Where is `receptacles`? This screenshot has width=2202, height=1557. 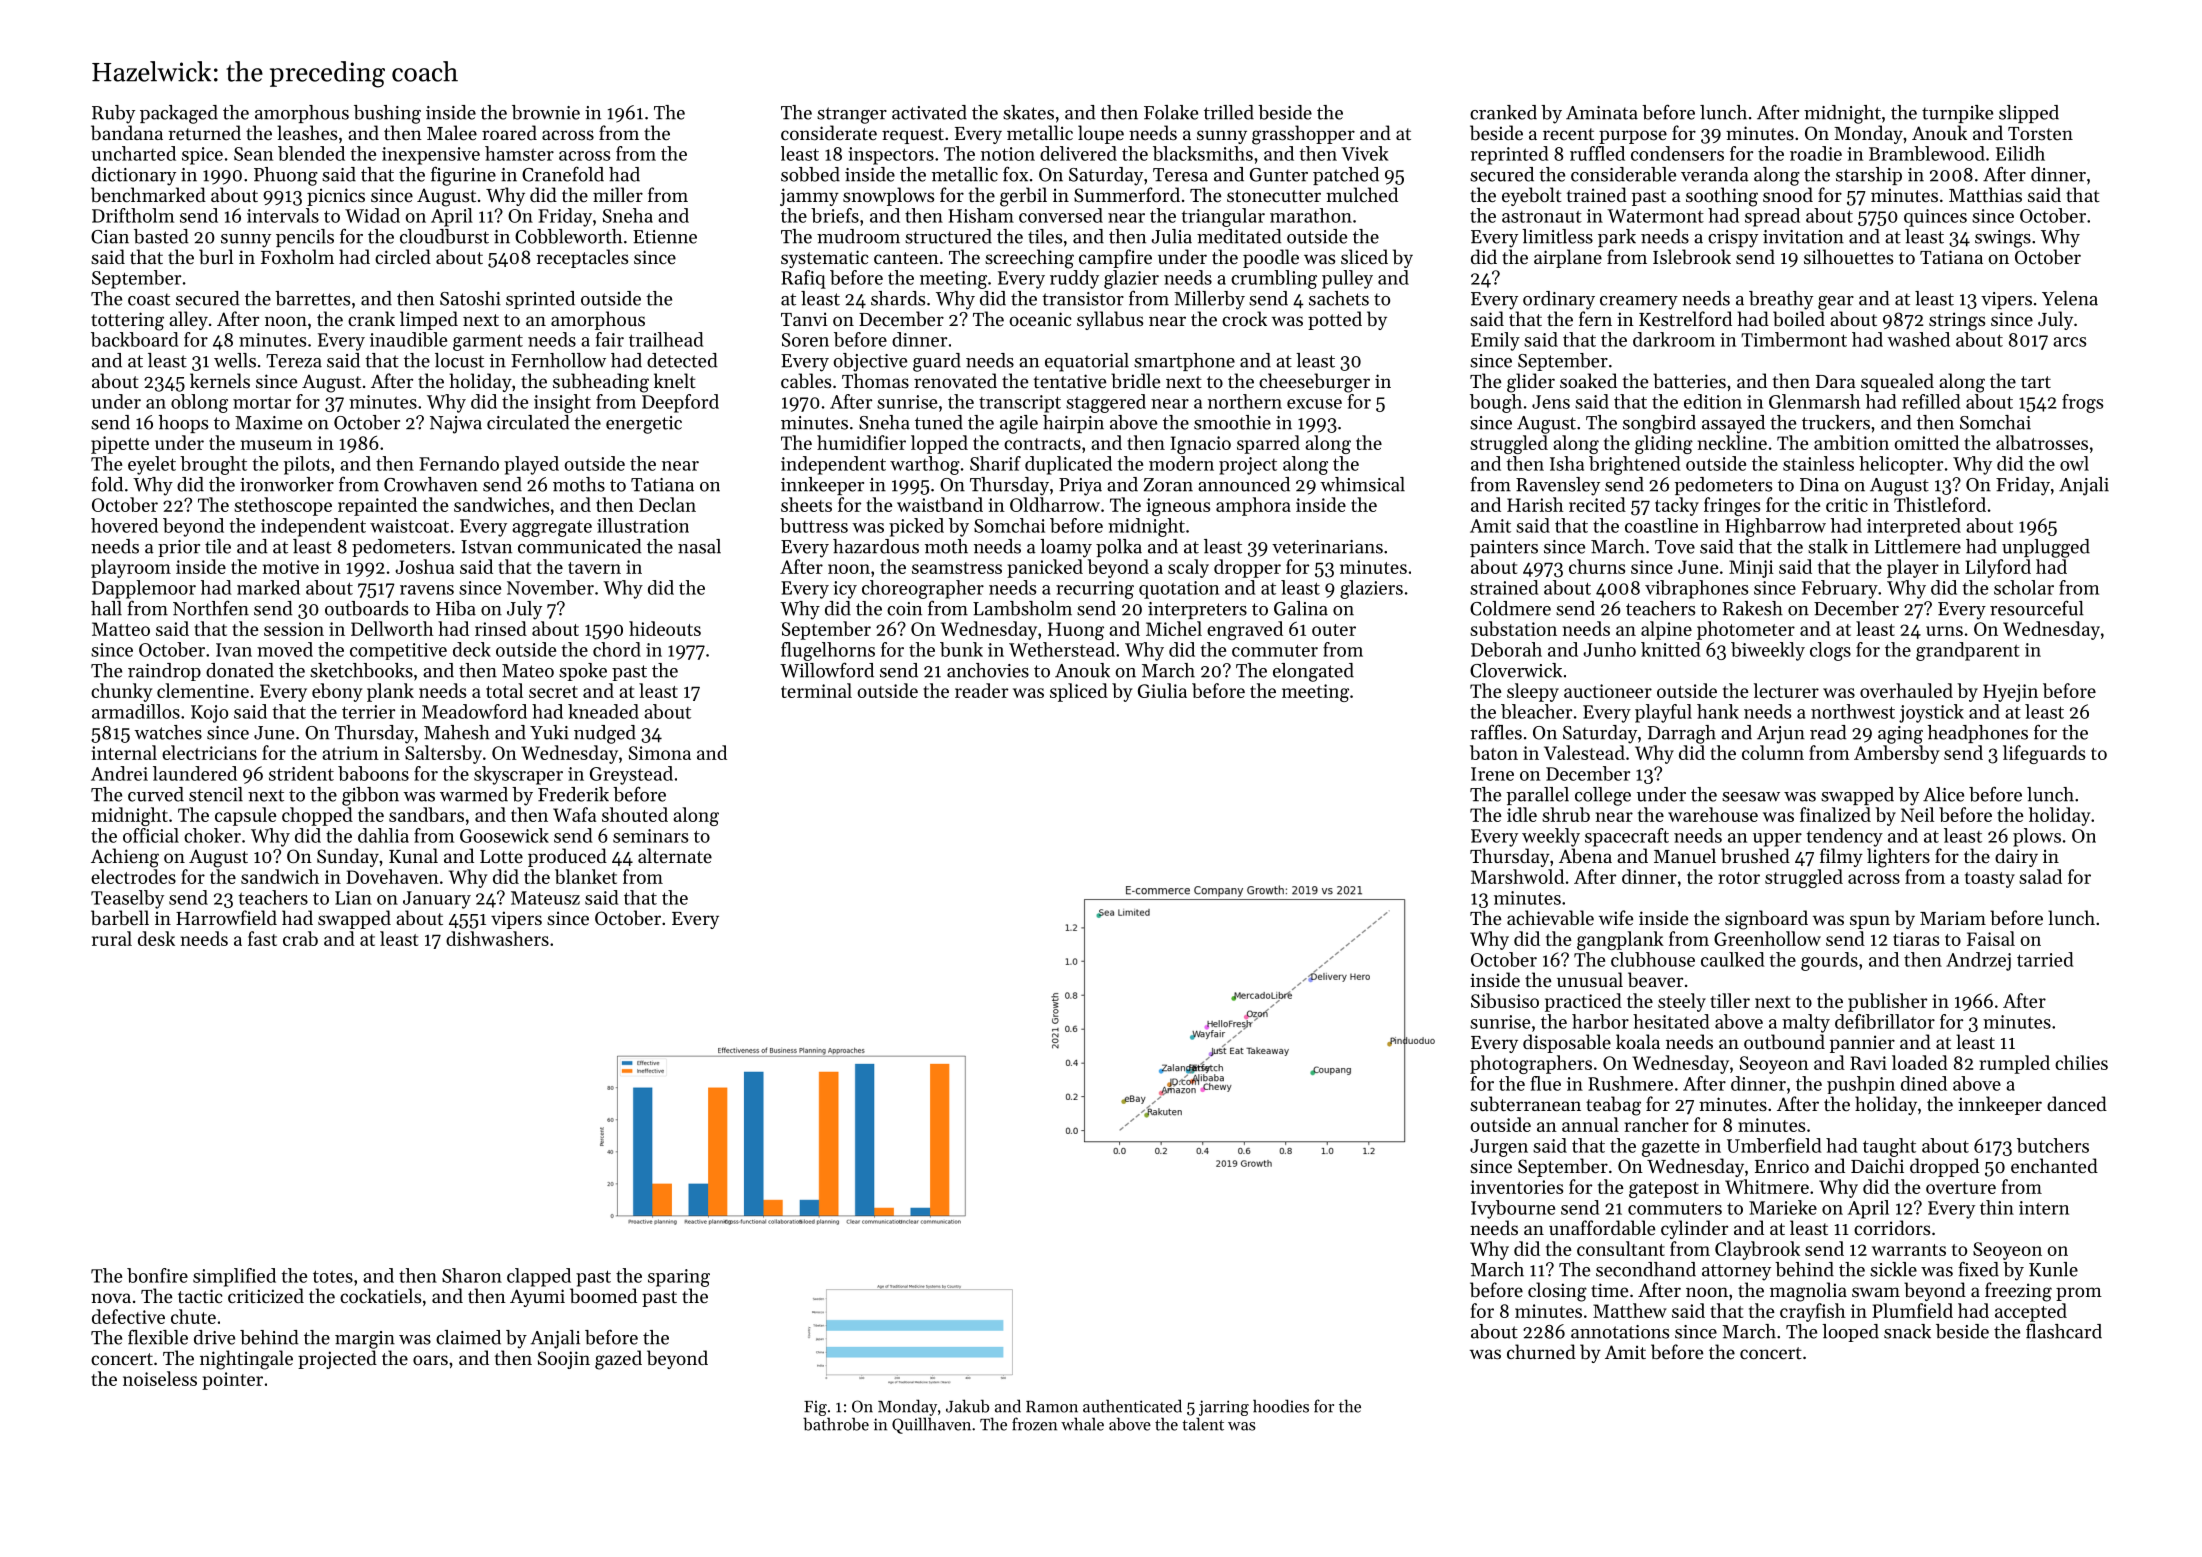
receptacles is located at coordinates (582, 258).
